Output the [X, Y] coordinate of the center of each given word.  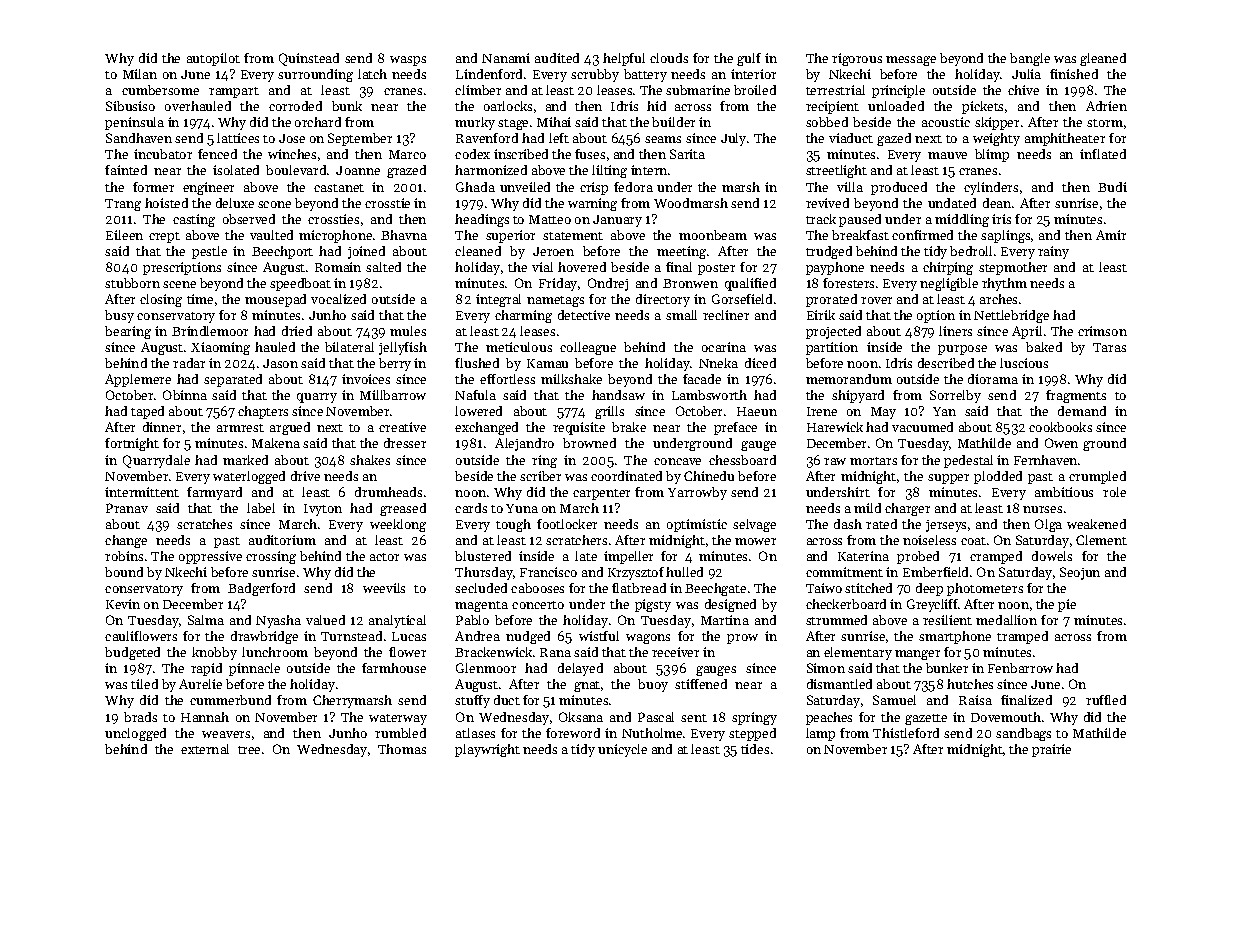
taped [147, 412]
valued [325, 620]
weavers [226, 734]
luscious [1024, 363]
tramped [1022, 637]
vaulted [271, 235]
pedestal [968, 461]
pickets [982, 107]
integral [498, 300]
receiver [675, 652]
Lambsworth [709, 395]
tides [755, 749]
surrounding [315, 75]
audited [557, 58]
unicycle [622, 750]
